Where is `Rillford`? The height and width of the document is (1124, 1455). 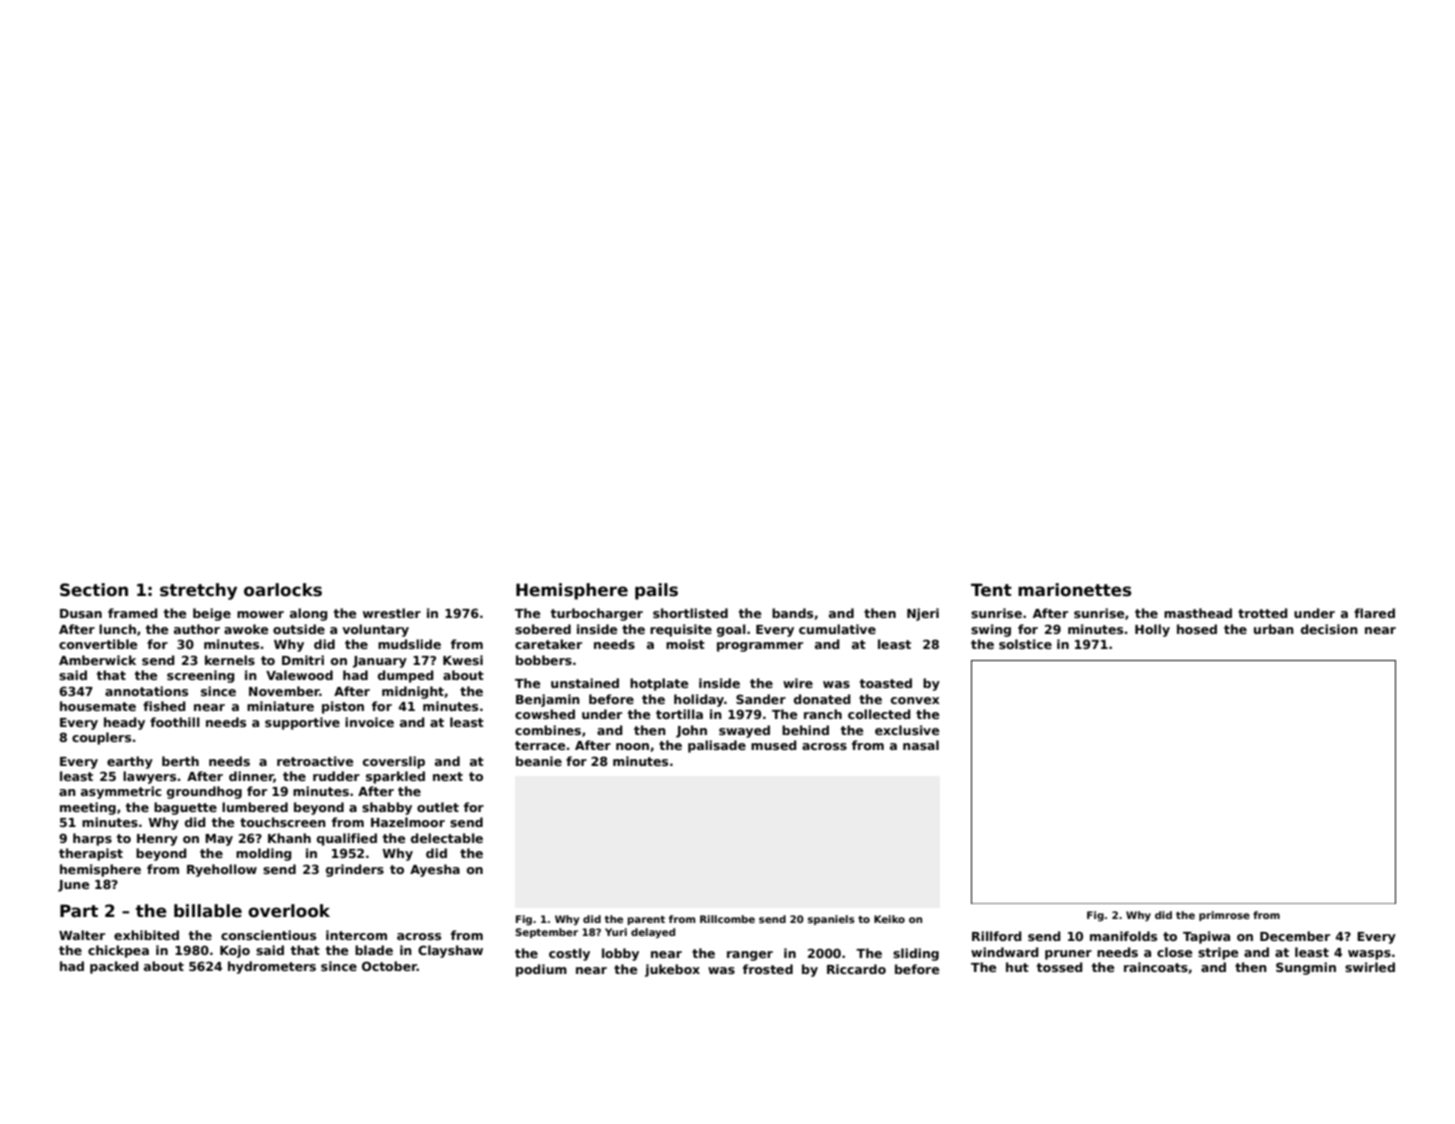
Rillford is located at coordinates (997, 936).
